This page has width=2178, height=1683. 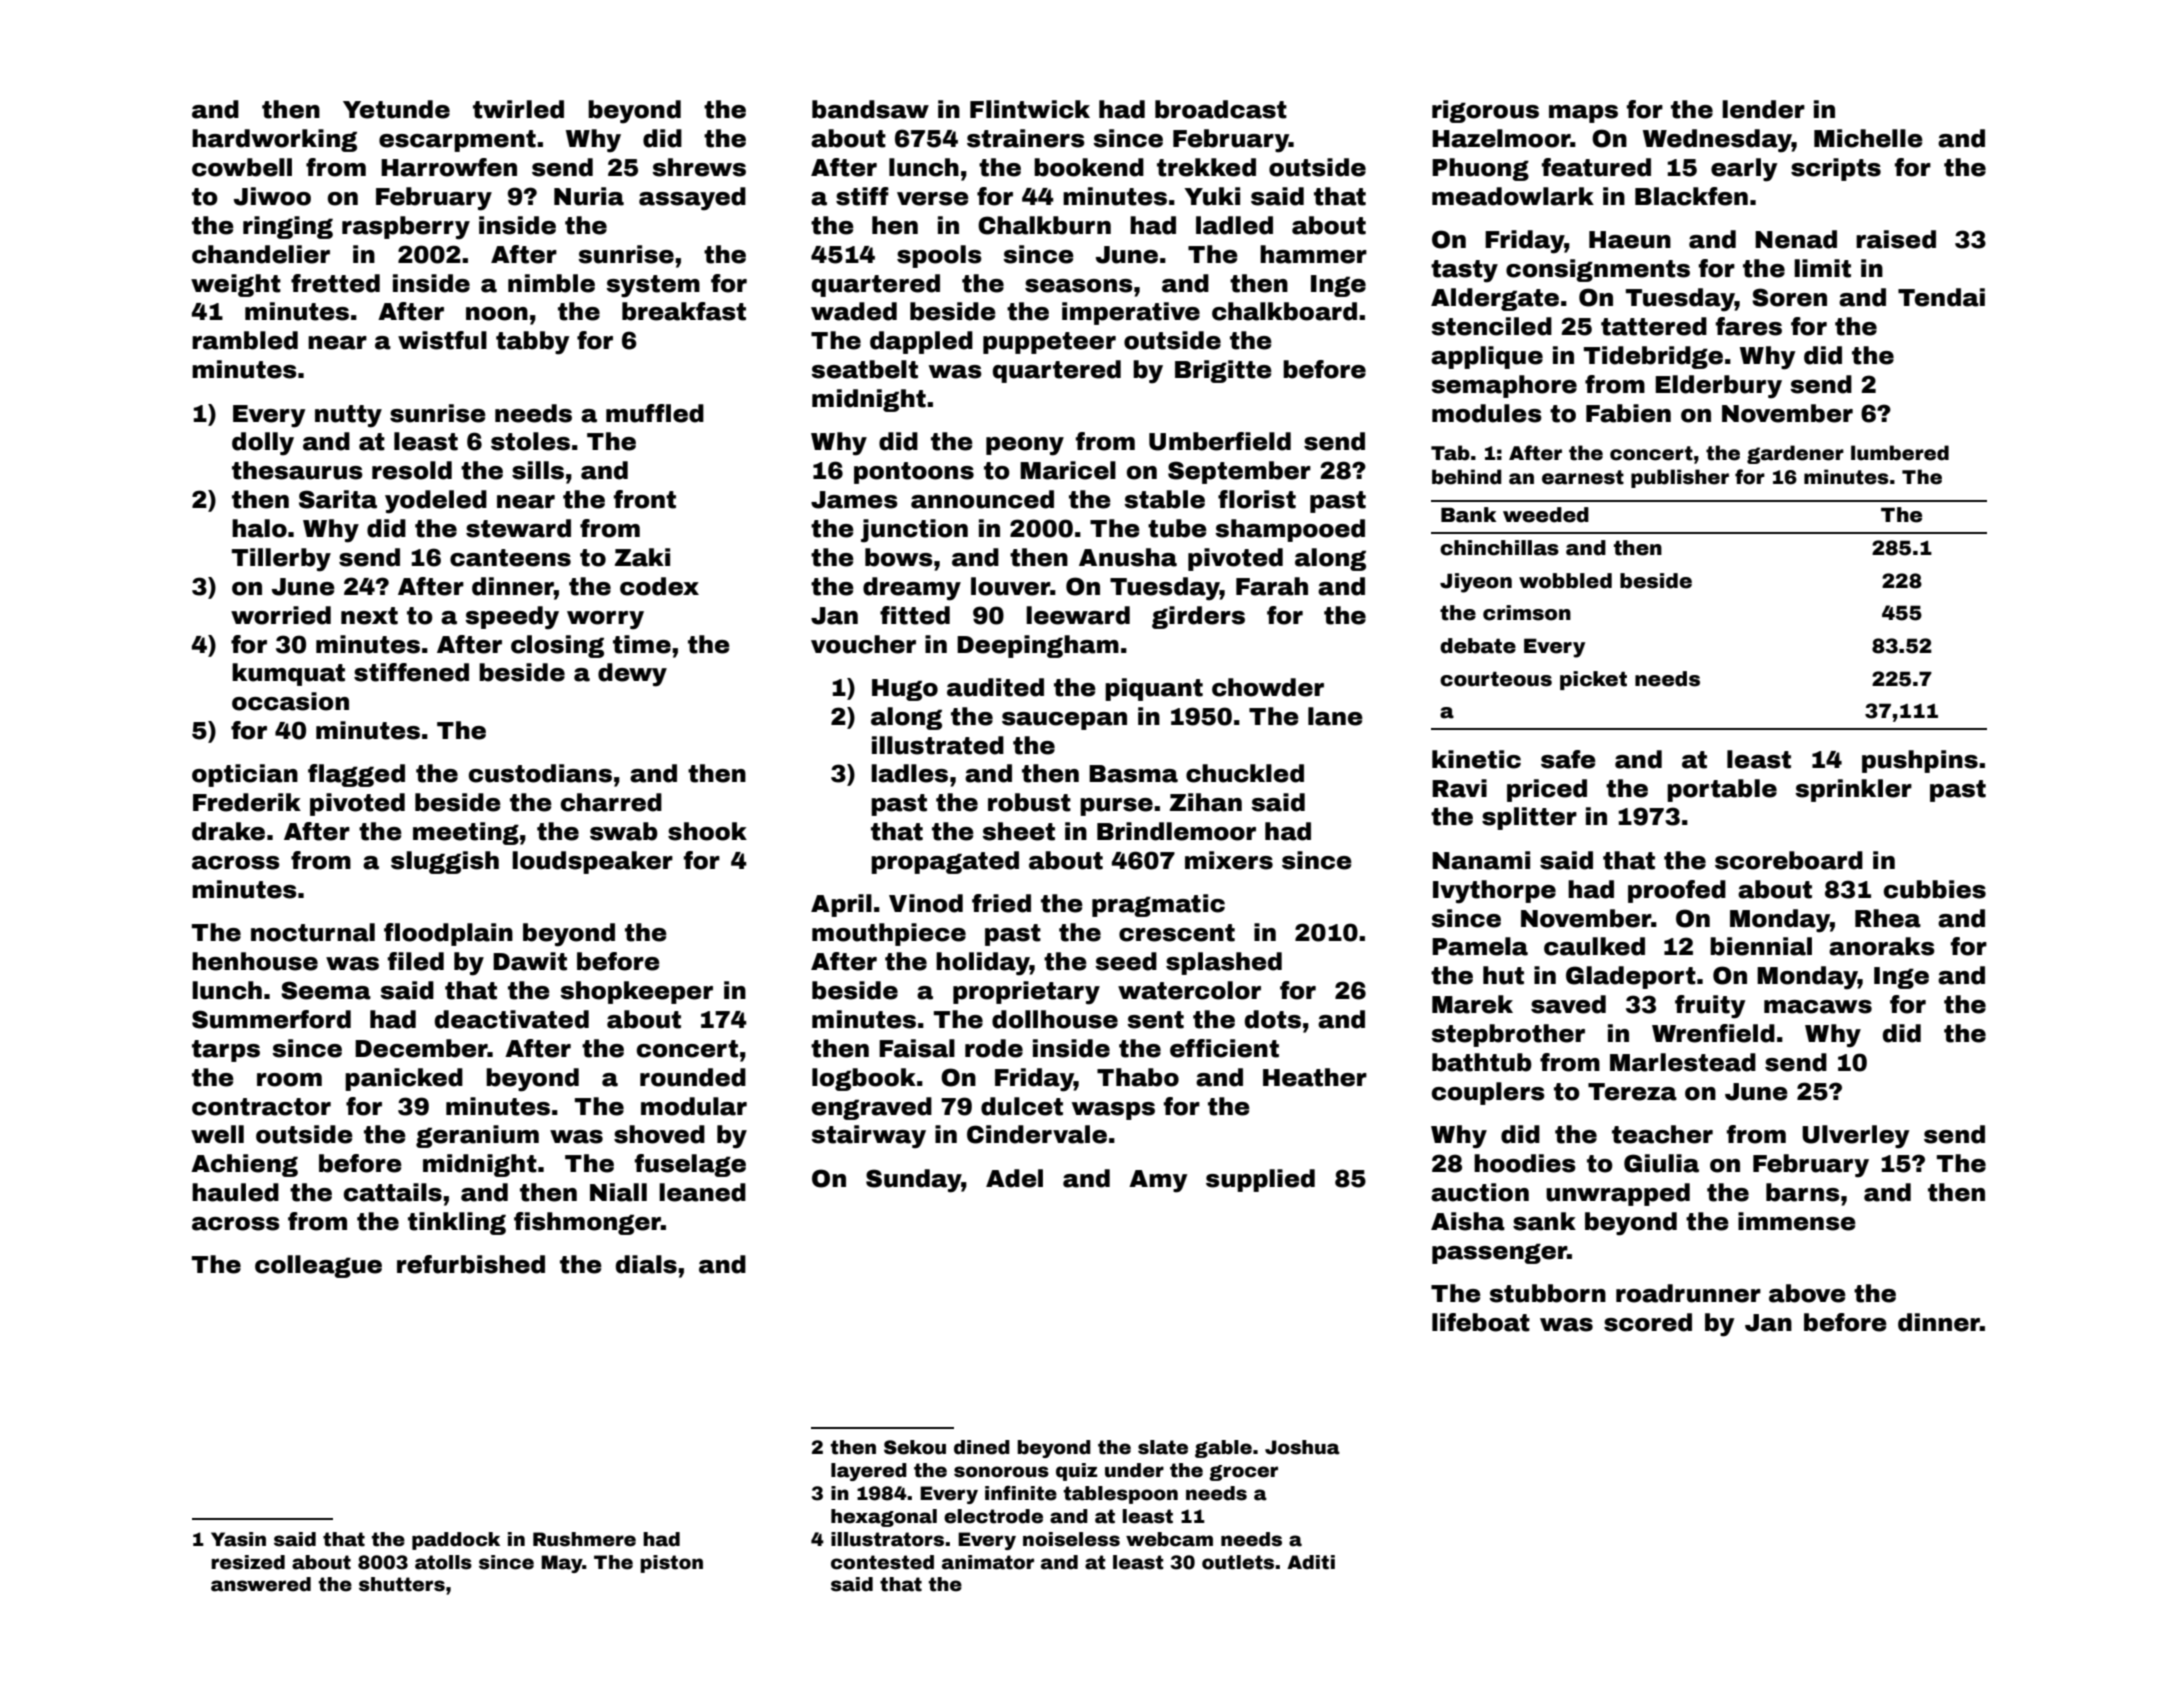 What do you see at coordinates (1029, 802) in the page?
I see `robust` at bounding box center [1029, 802].
